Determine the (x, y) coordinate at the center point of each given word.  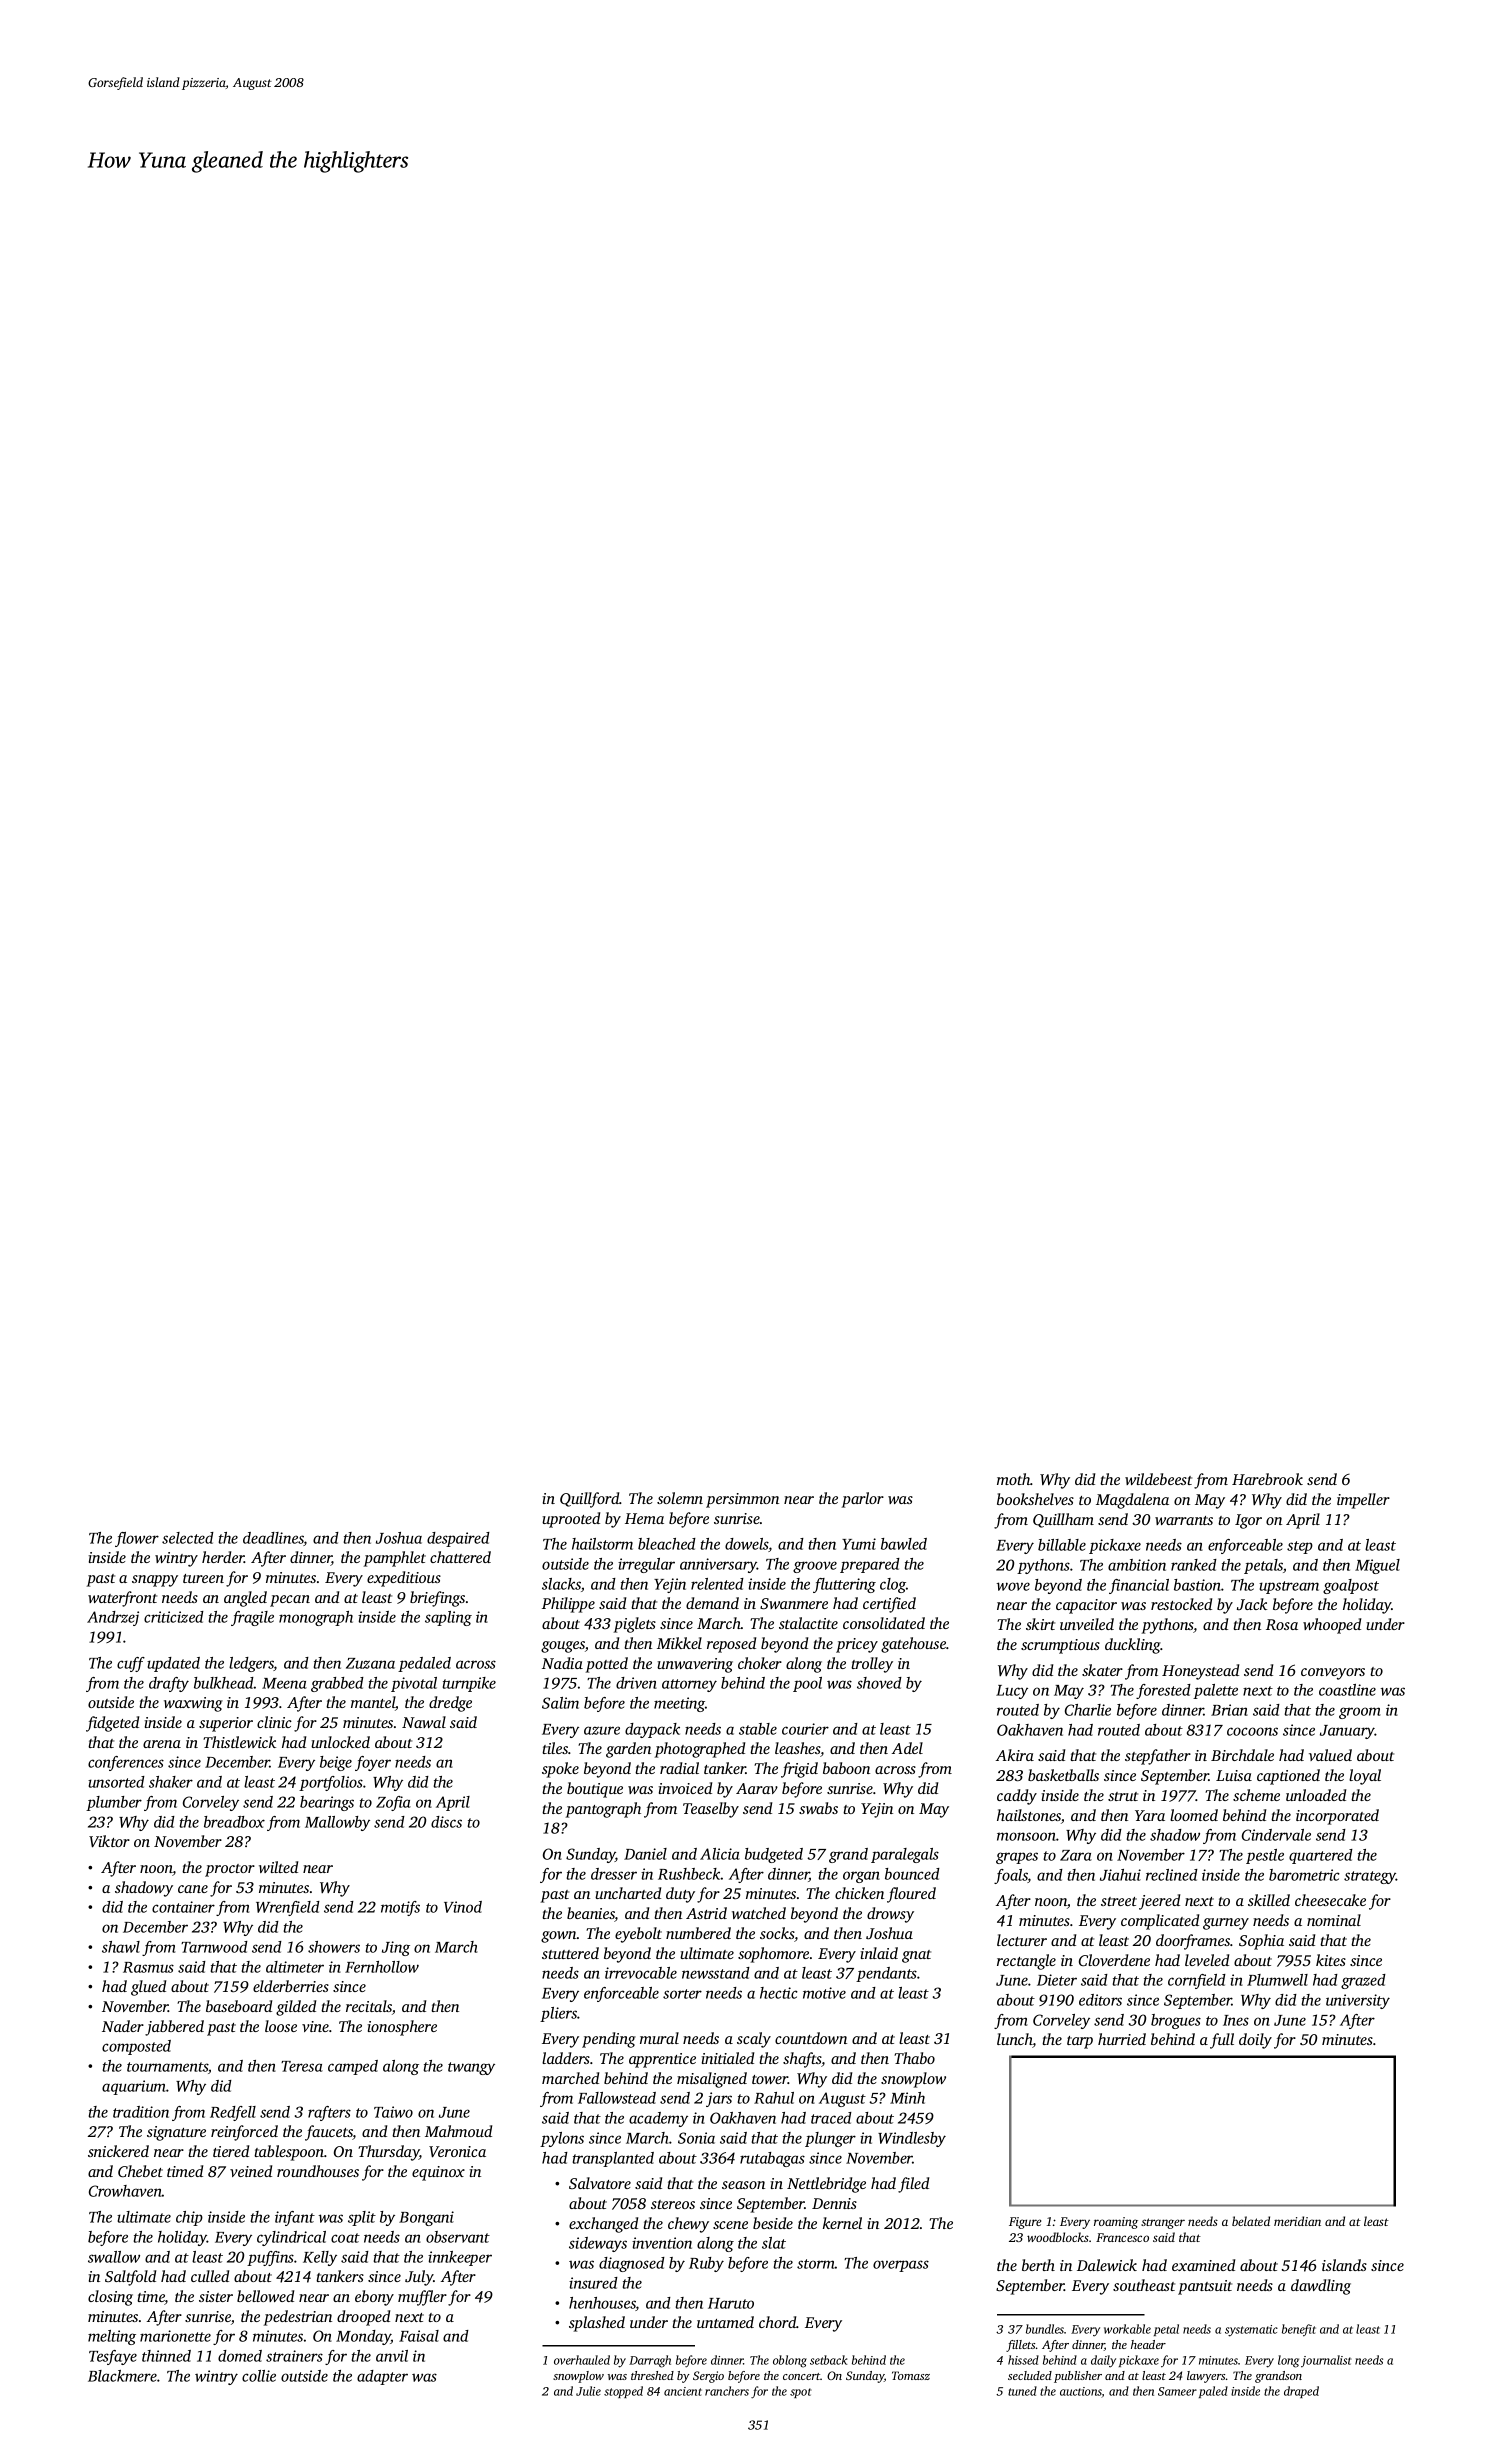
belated (1251, 2221)
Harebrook (1267, 1479)
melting (112, 2337)
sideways (598, 2244)
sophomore (773, 1955)
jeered (1159, 1902)
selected (188, 1538)
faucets (329, 2133)
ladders (566, 2058)
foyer (373, 1763)
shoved (879, 1683)
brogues (1176, 2021)
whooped (1332, 1626)
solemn (680, 1498)
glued (148, 1988)
